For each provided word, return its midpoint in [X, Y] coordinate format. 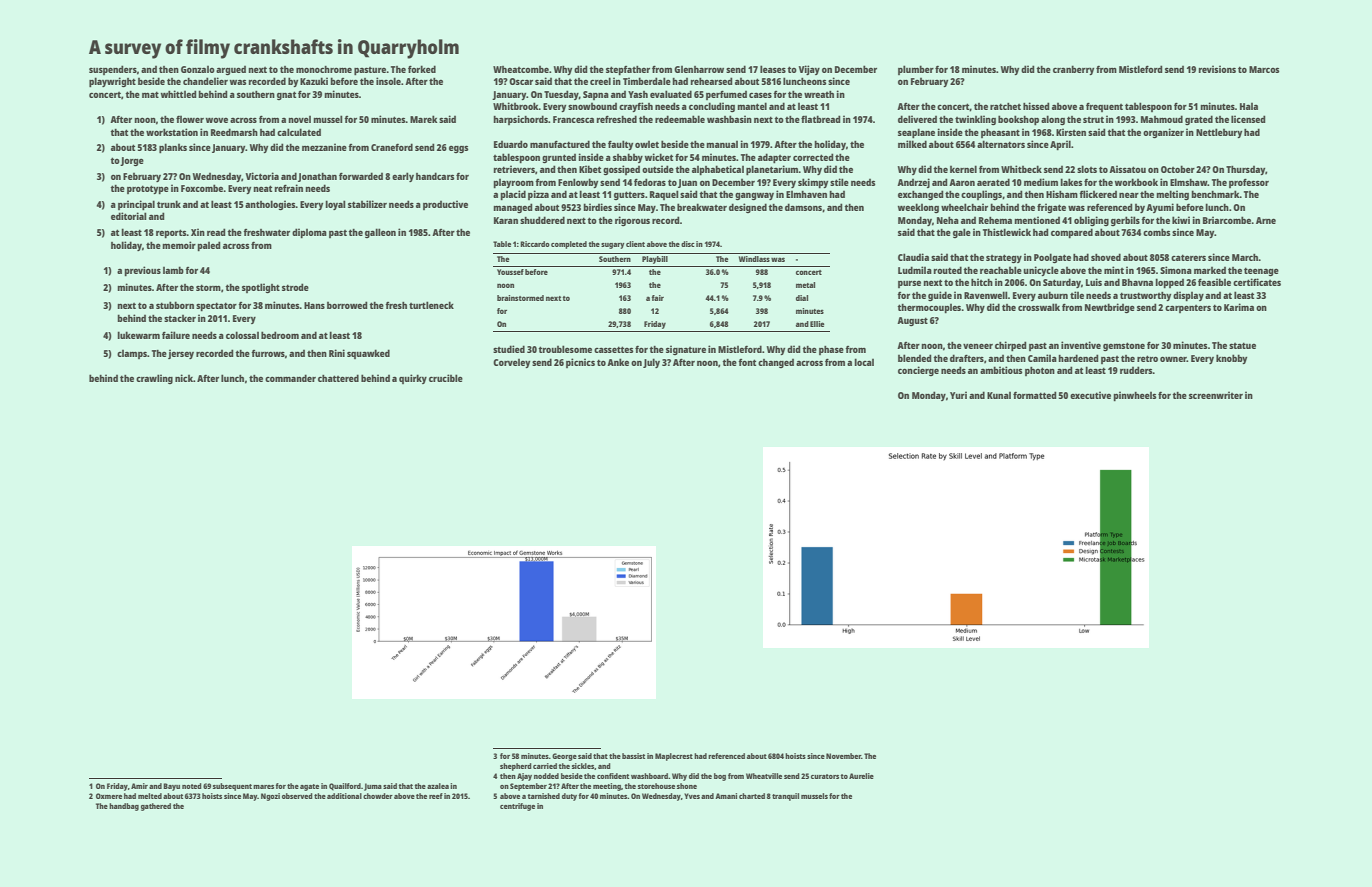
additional [344, 796]
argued [231, 70]
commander [290, 378]
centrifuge [517, 807]
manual [722, 144]
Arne [1266, 220]
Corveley [511, 363]
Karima [1239, 307]
